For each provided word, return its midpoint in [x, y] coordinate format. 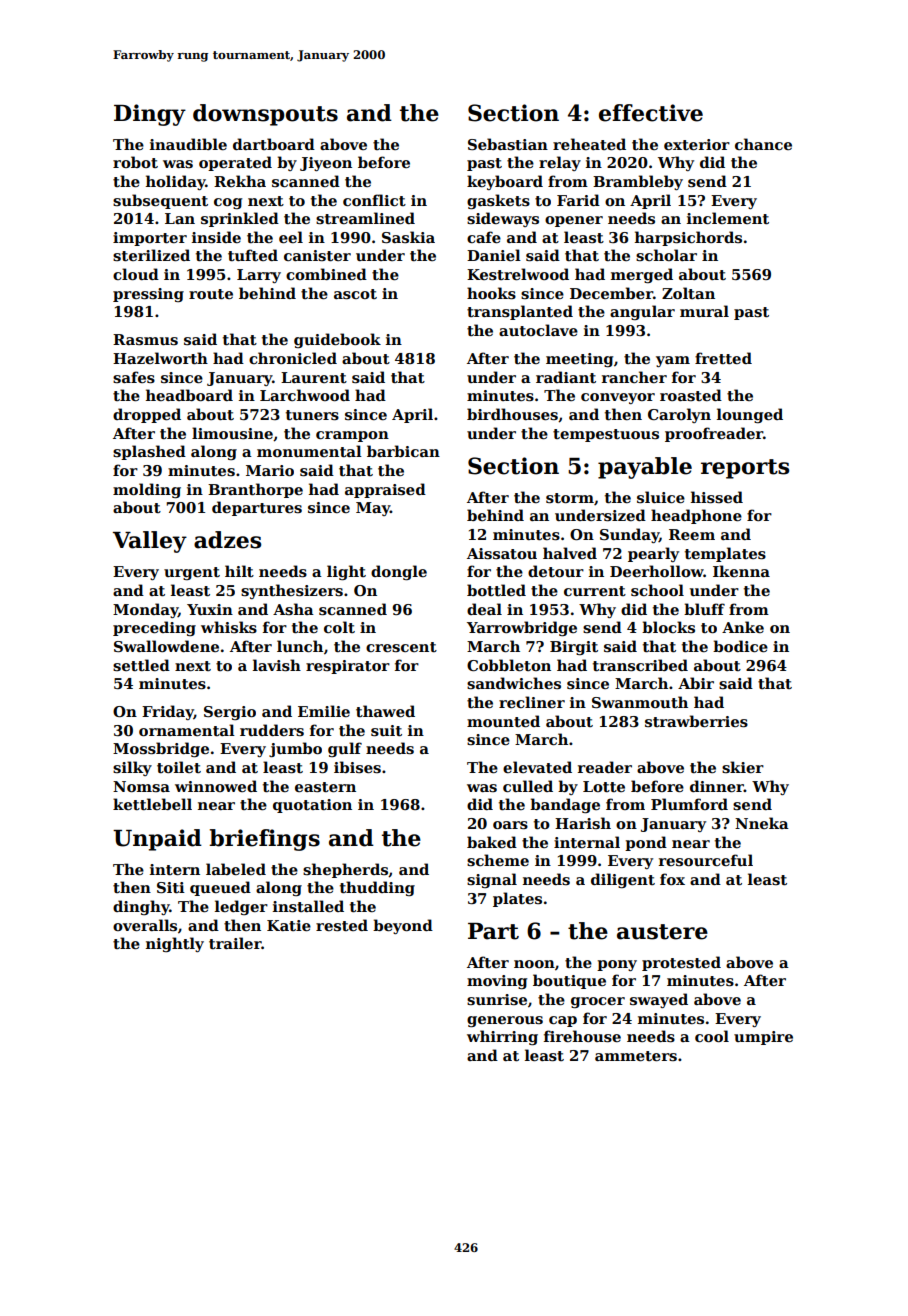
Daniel [494, 255]
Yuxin [210, 609]
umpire [763, 1038]
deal [484, 609]
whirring [502, 1037]
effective [651, 113]
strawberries [696, 721]
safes [134, 377]
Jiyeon [326, 164]
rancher [634, 377]
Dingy [150, 115]
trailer [235, 943]
